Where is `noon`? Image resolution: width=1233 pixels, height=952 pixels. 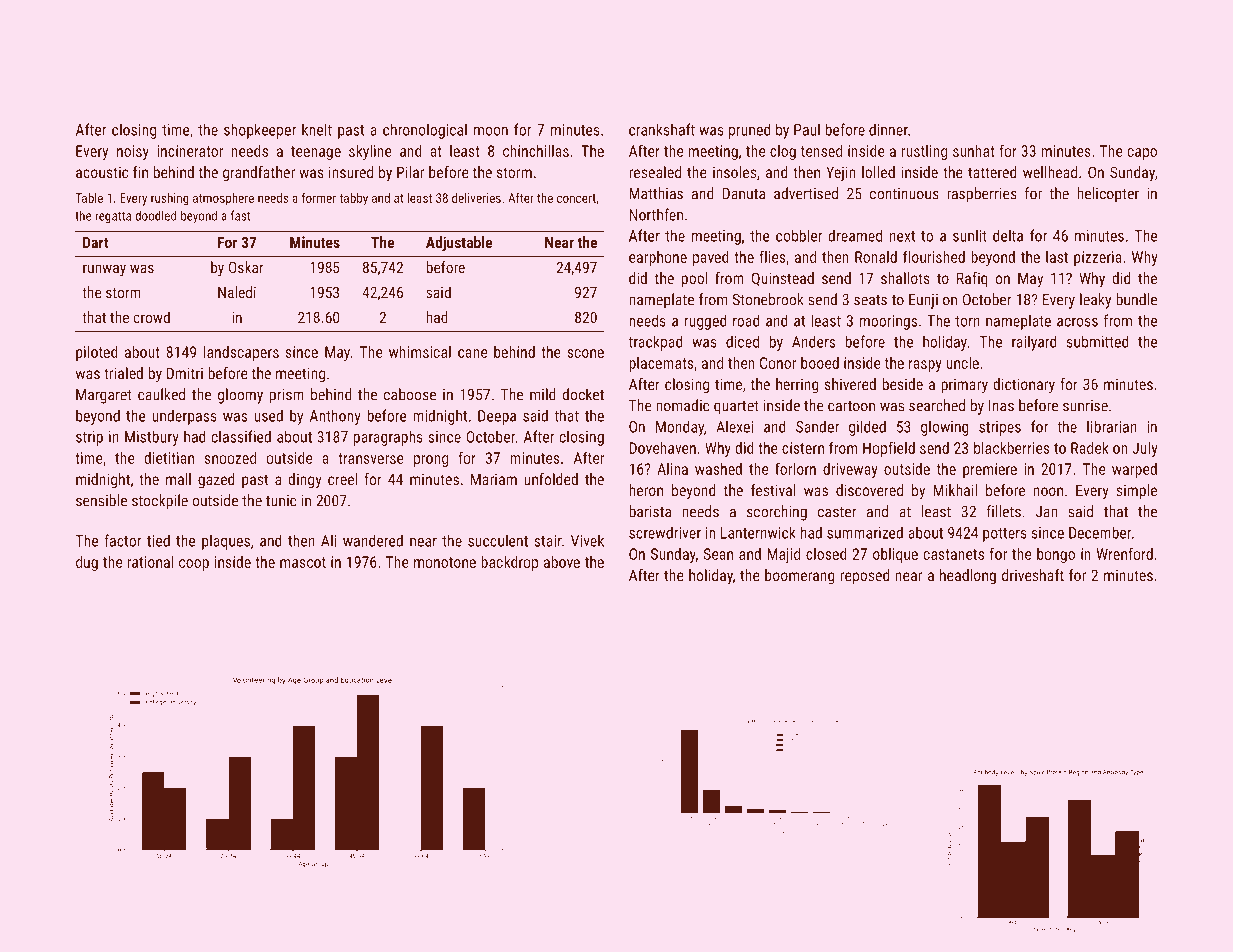
noon is located at coordinates (1048, 491).
